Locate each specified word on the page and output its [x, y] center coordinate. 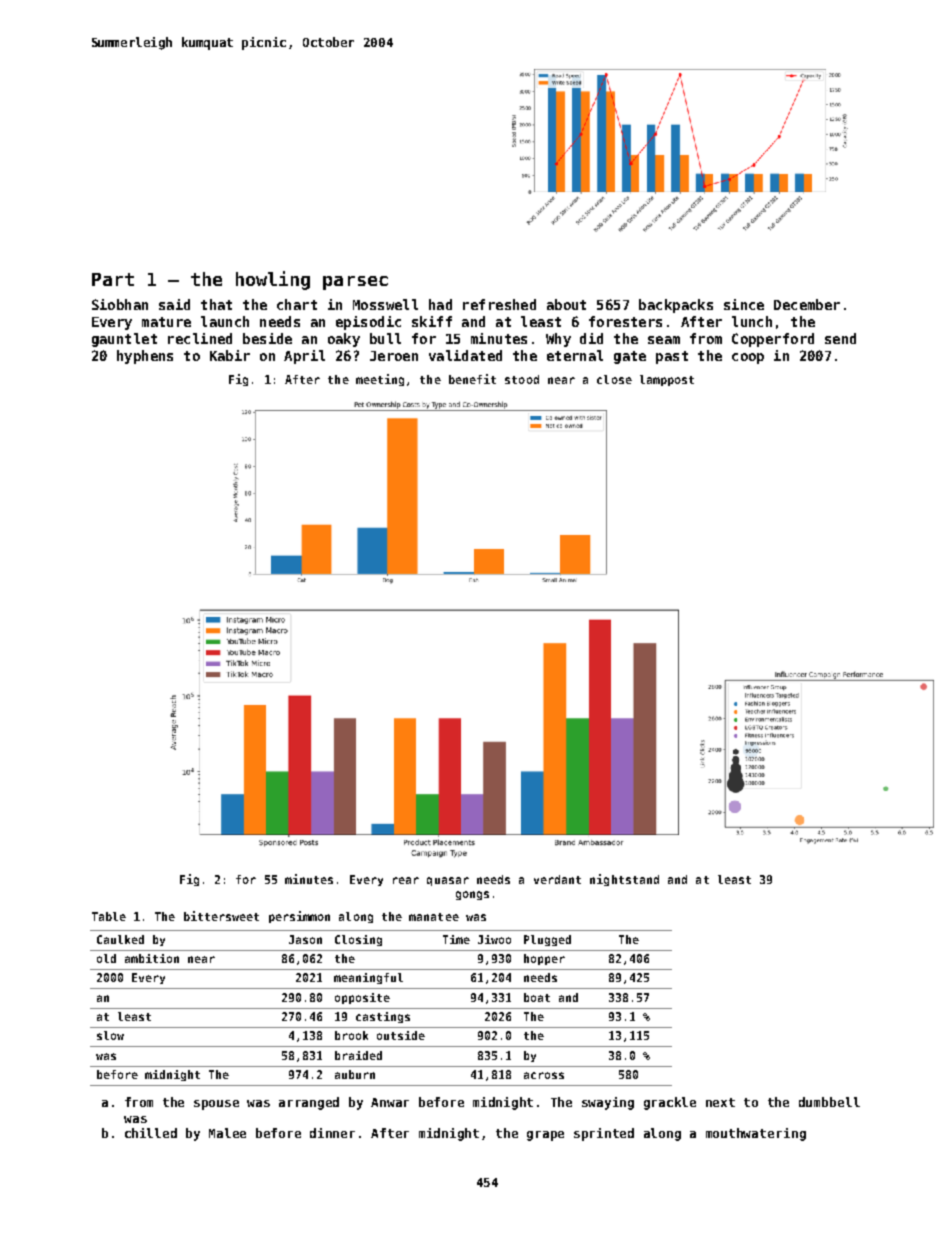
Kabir [230, 355]
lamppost [667, 380]
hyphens [145, 357]
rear [406, 880]
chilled [151, 1133]
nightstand [624, 880]
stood [522, 379]
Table [109, 916]
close [614, 379]
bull [385, 338]
